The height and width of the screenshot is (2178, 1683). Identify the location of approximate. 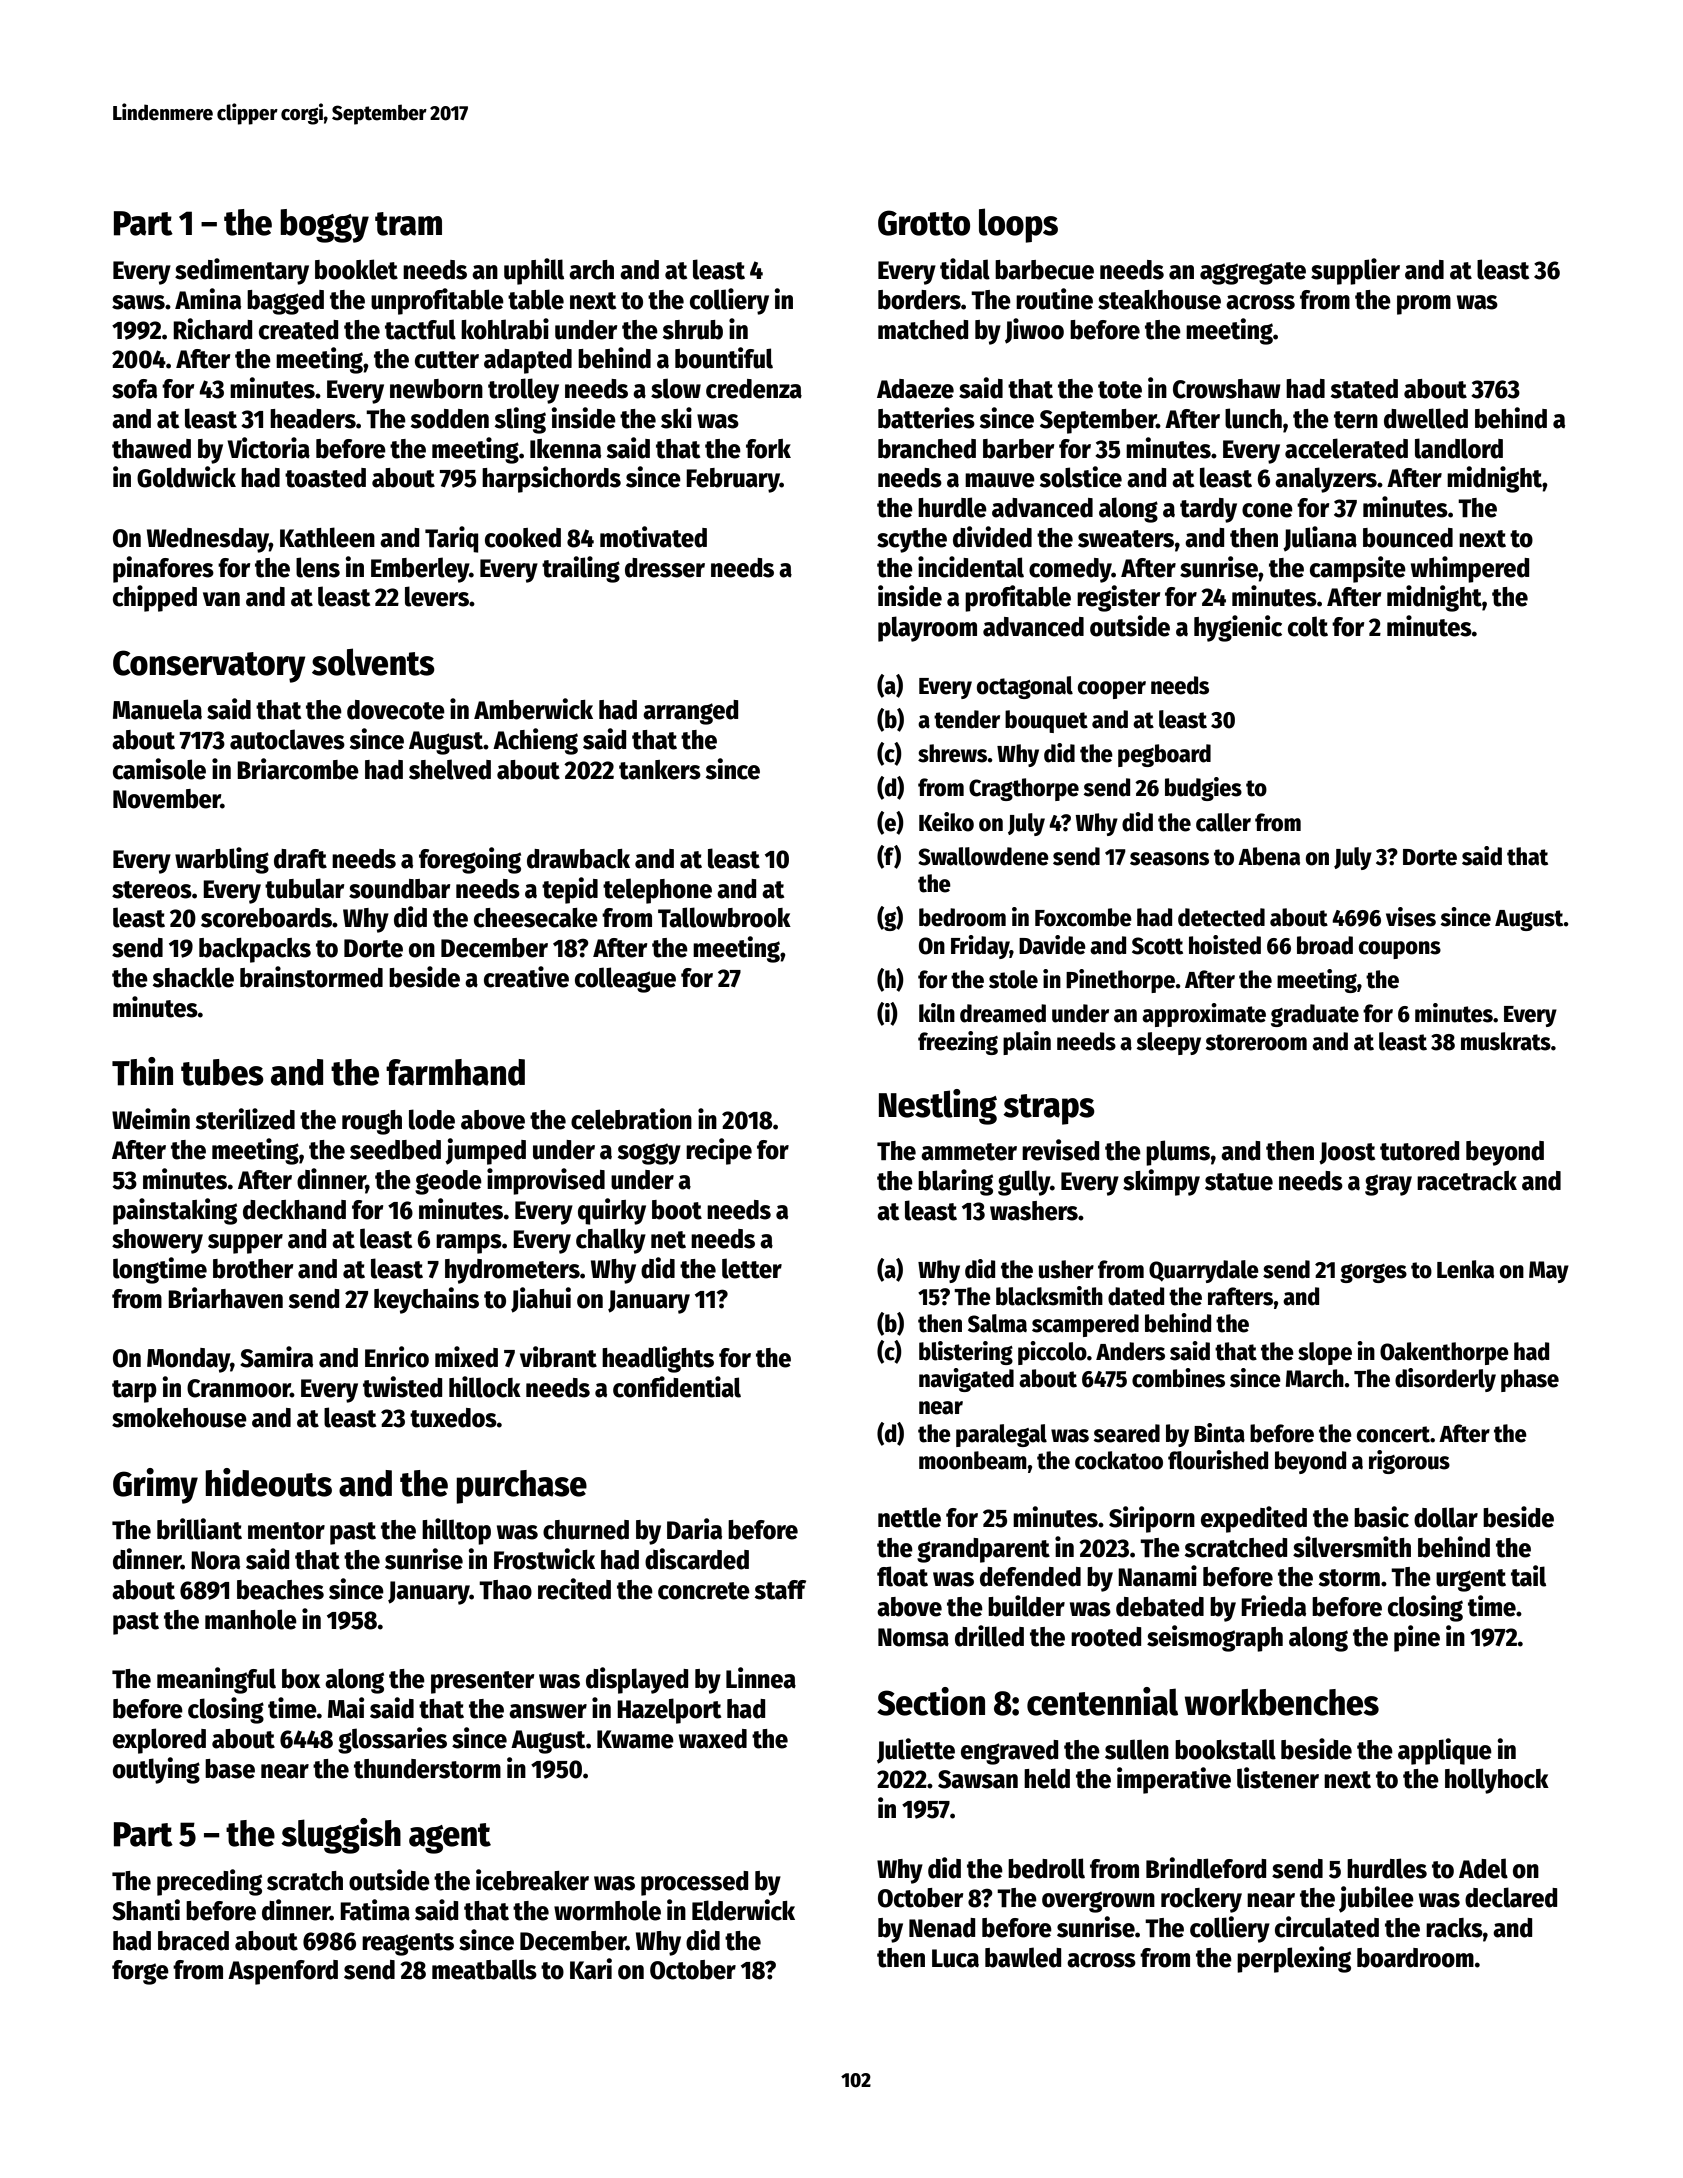
(1204, 1015).
